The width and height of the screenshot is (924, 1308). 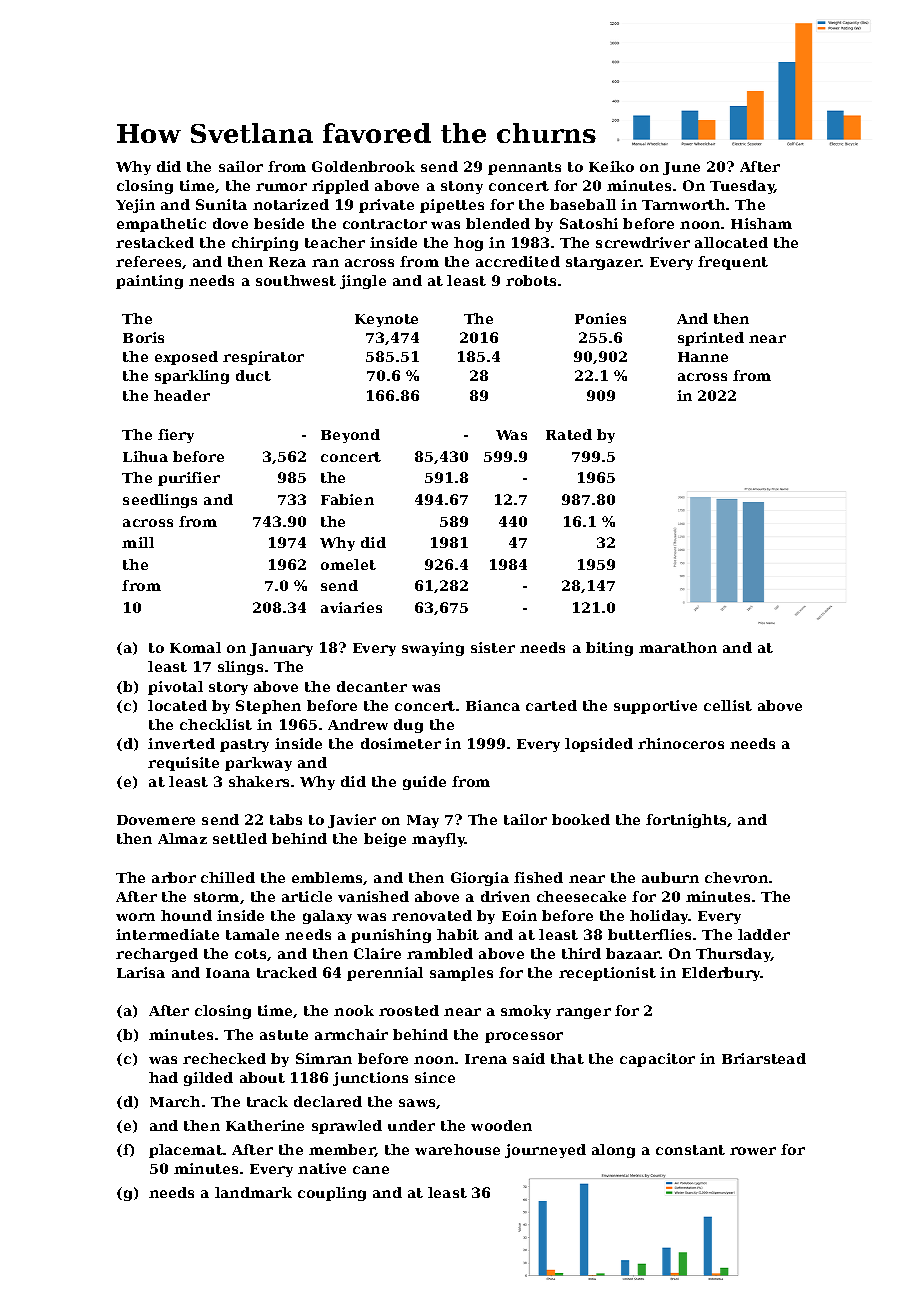 I want to click on sailor, so click(x=241, y=166).
